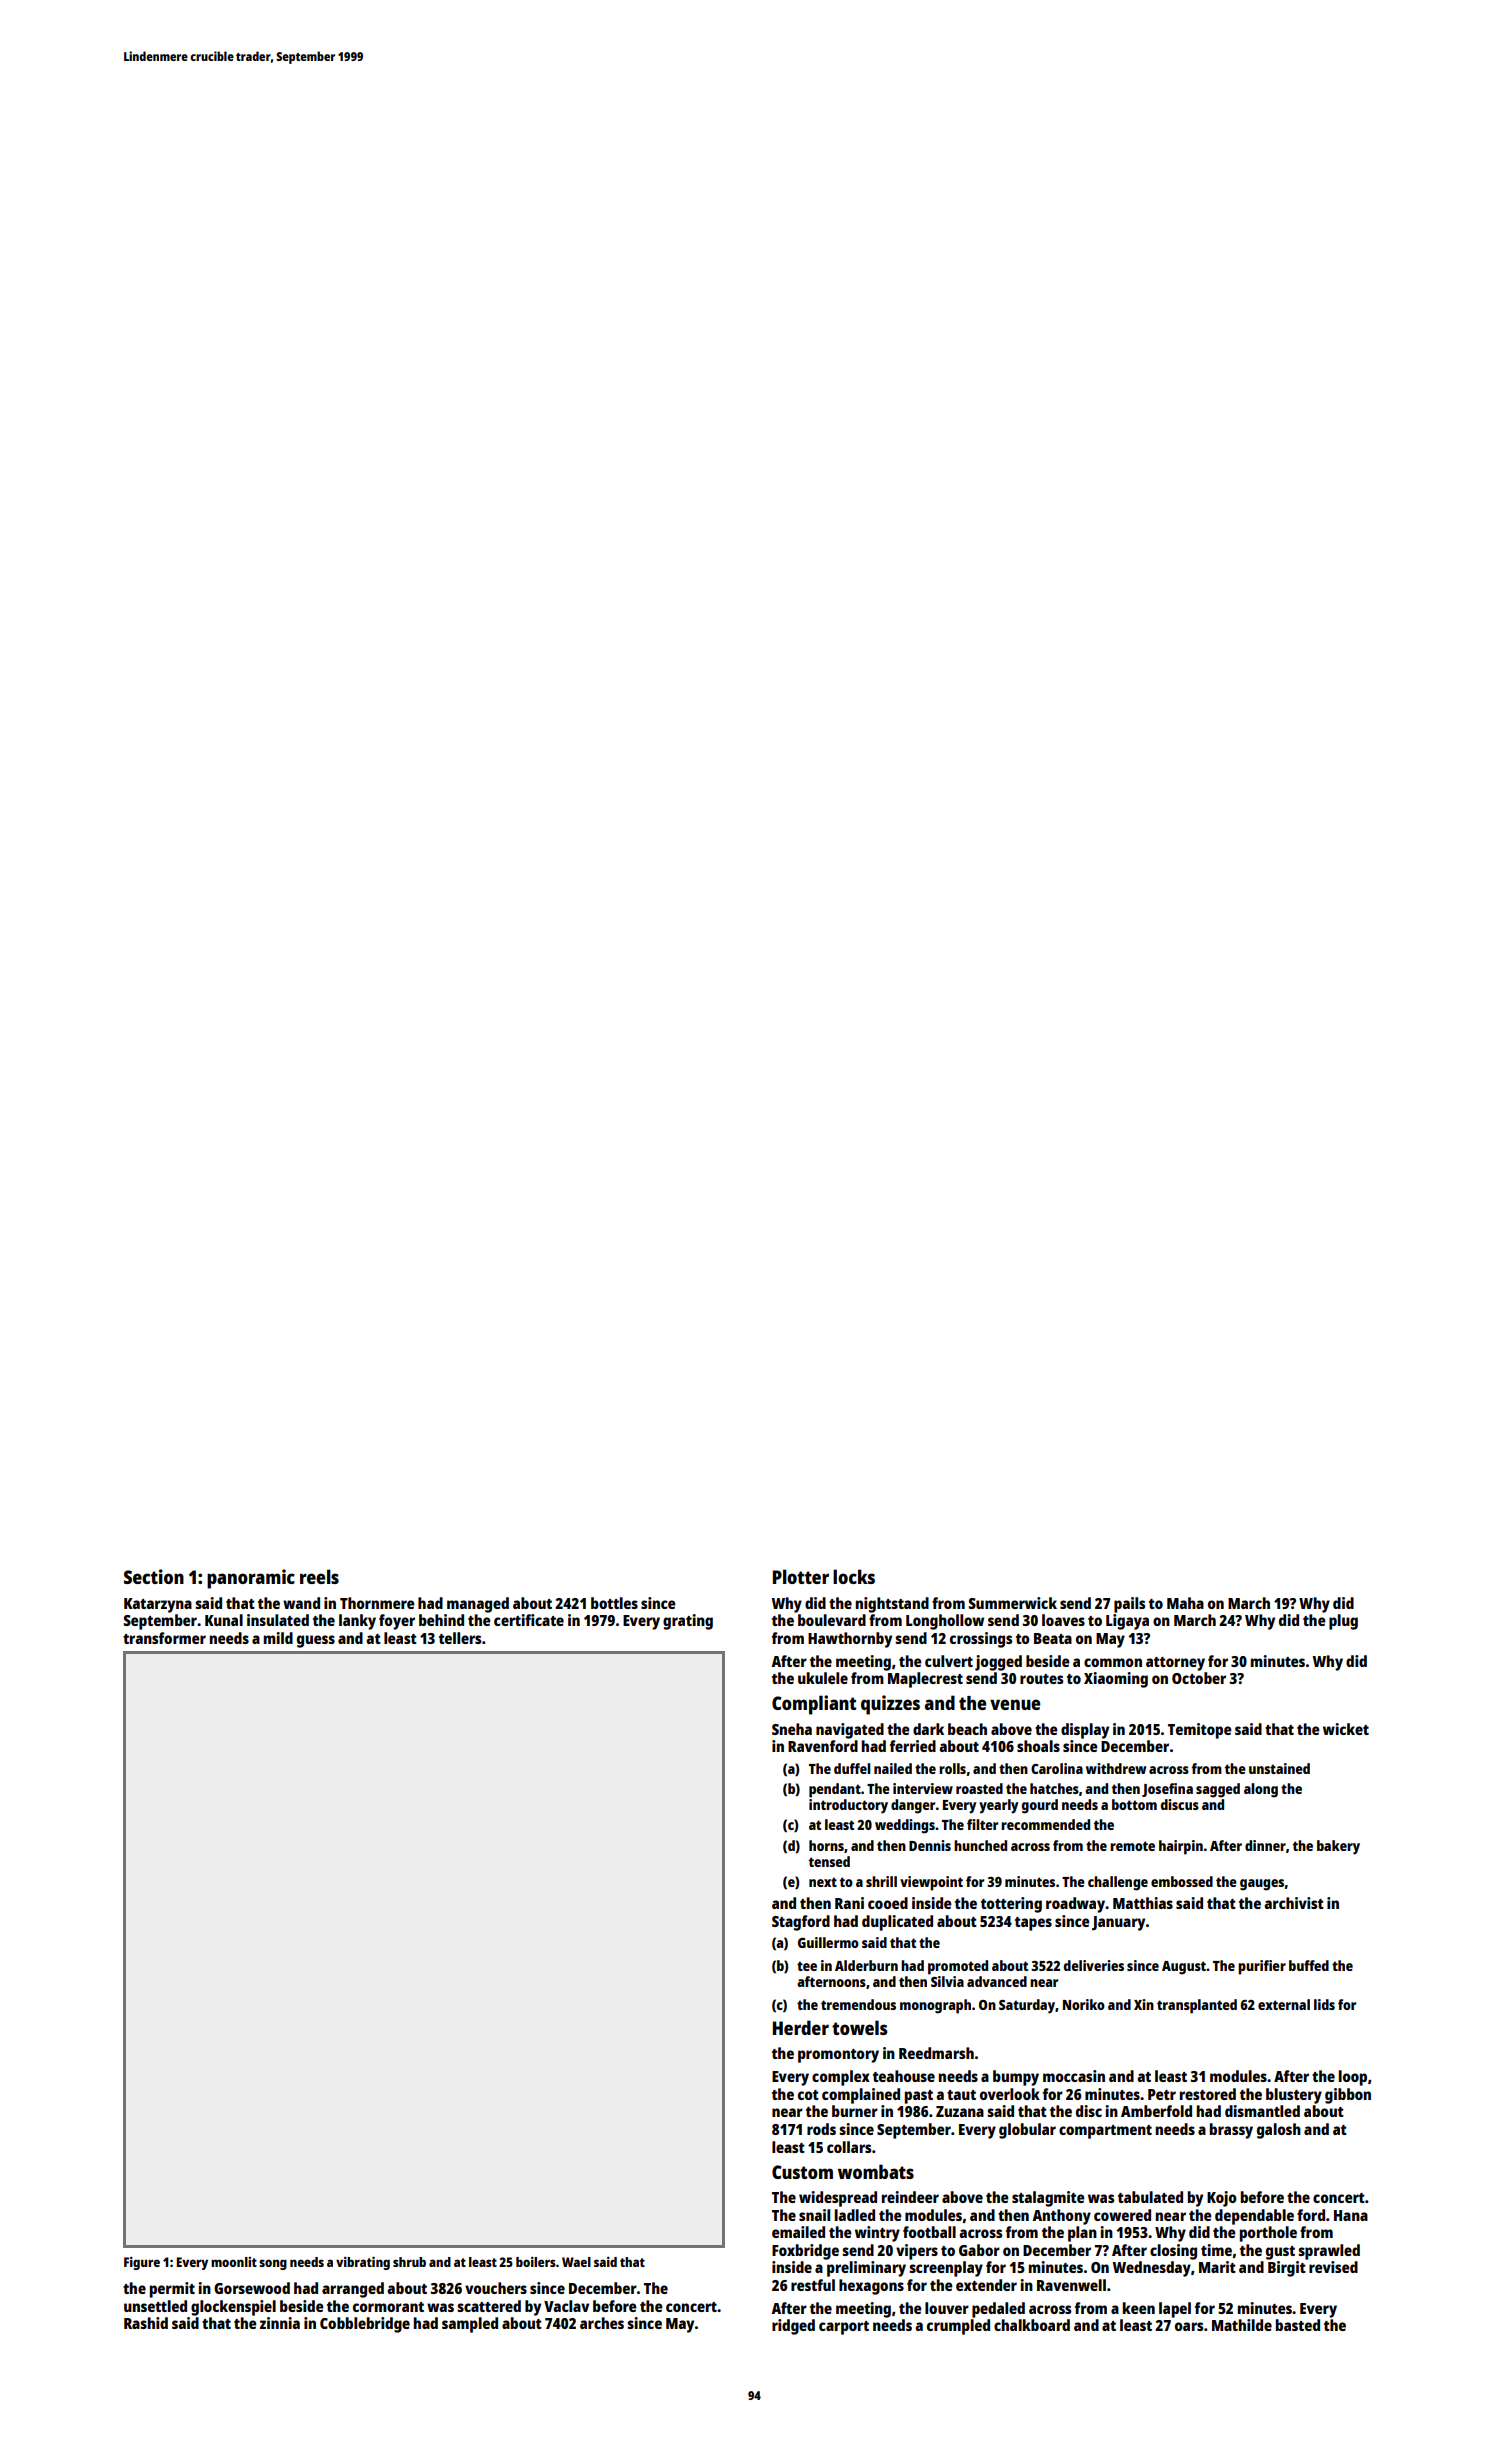 The image size is (1496, 2464). What do you see at coordinates (1061, 2217) in the document?
I see `Anthony` at bounding box center [1061, 2217].
